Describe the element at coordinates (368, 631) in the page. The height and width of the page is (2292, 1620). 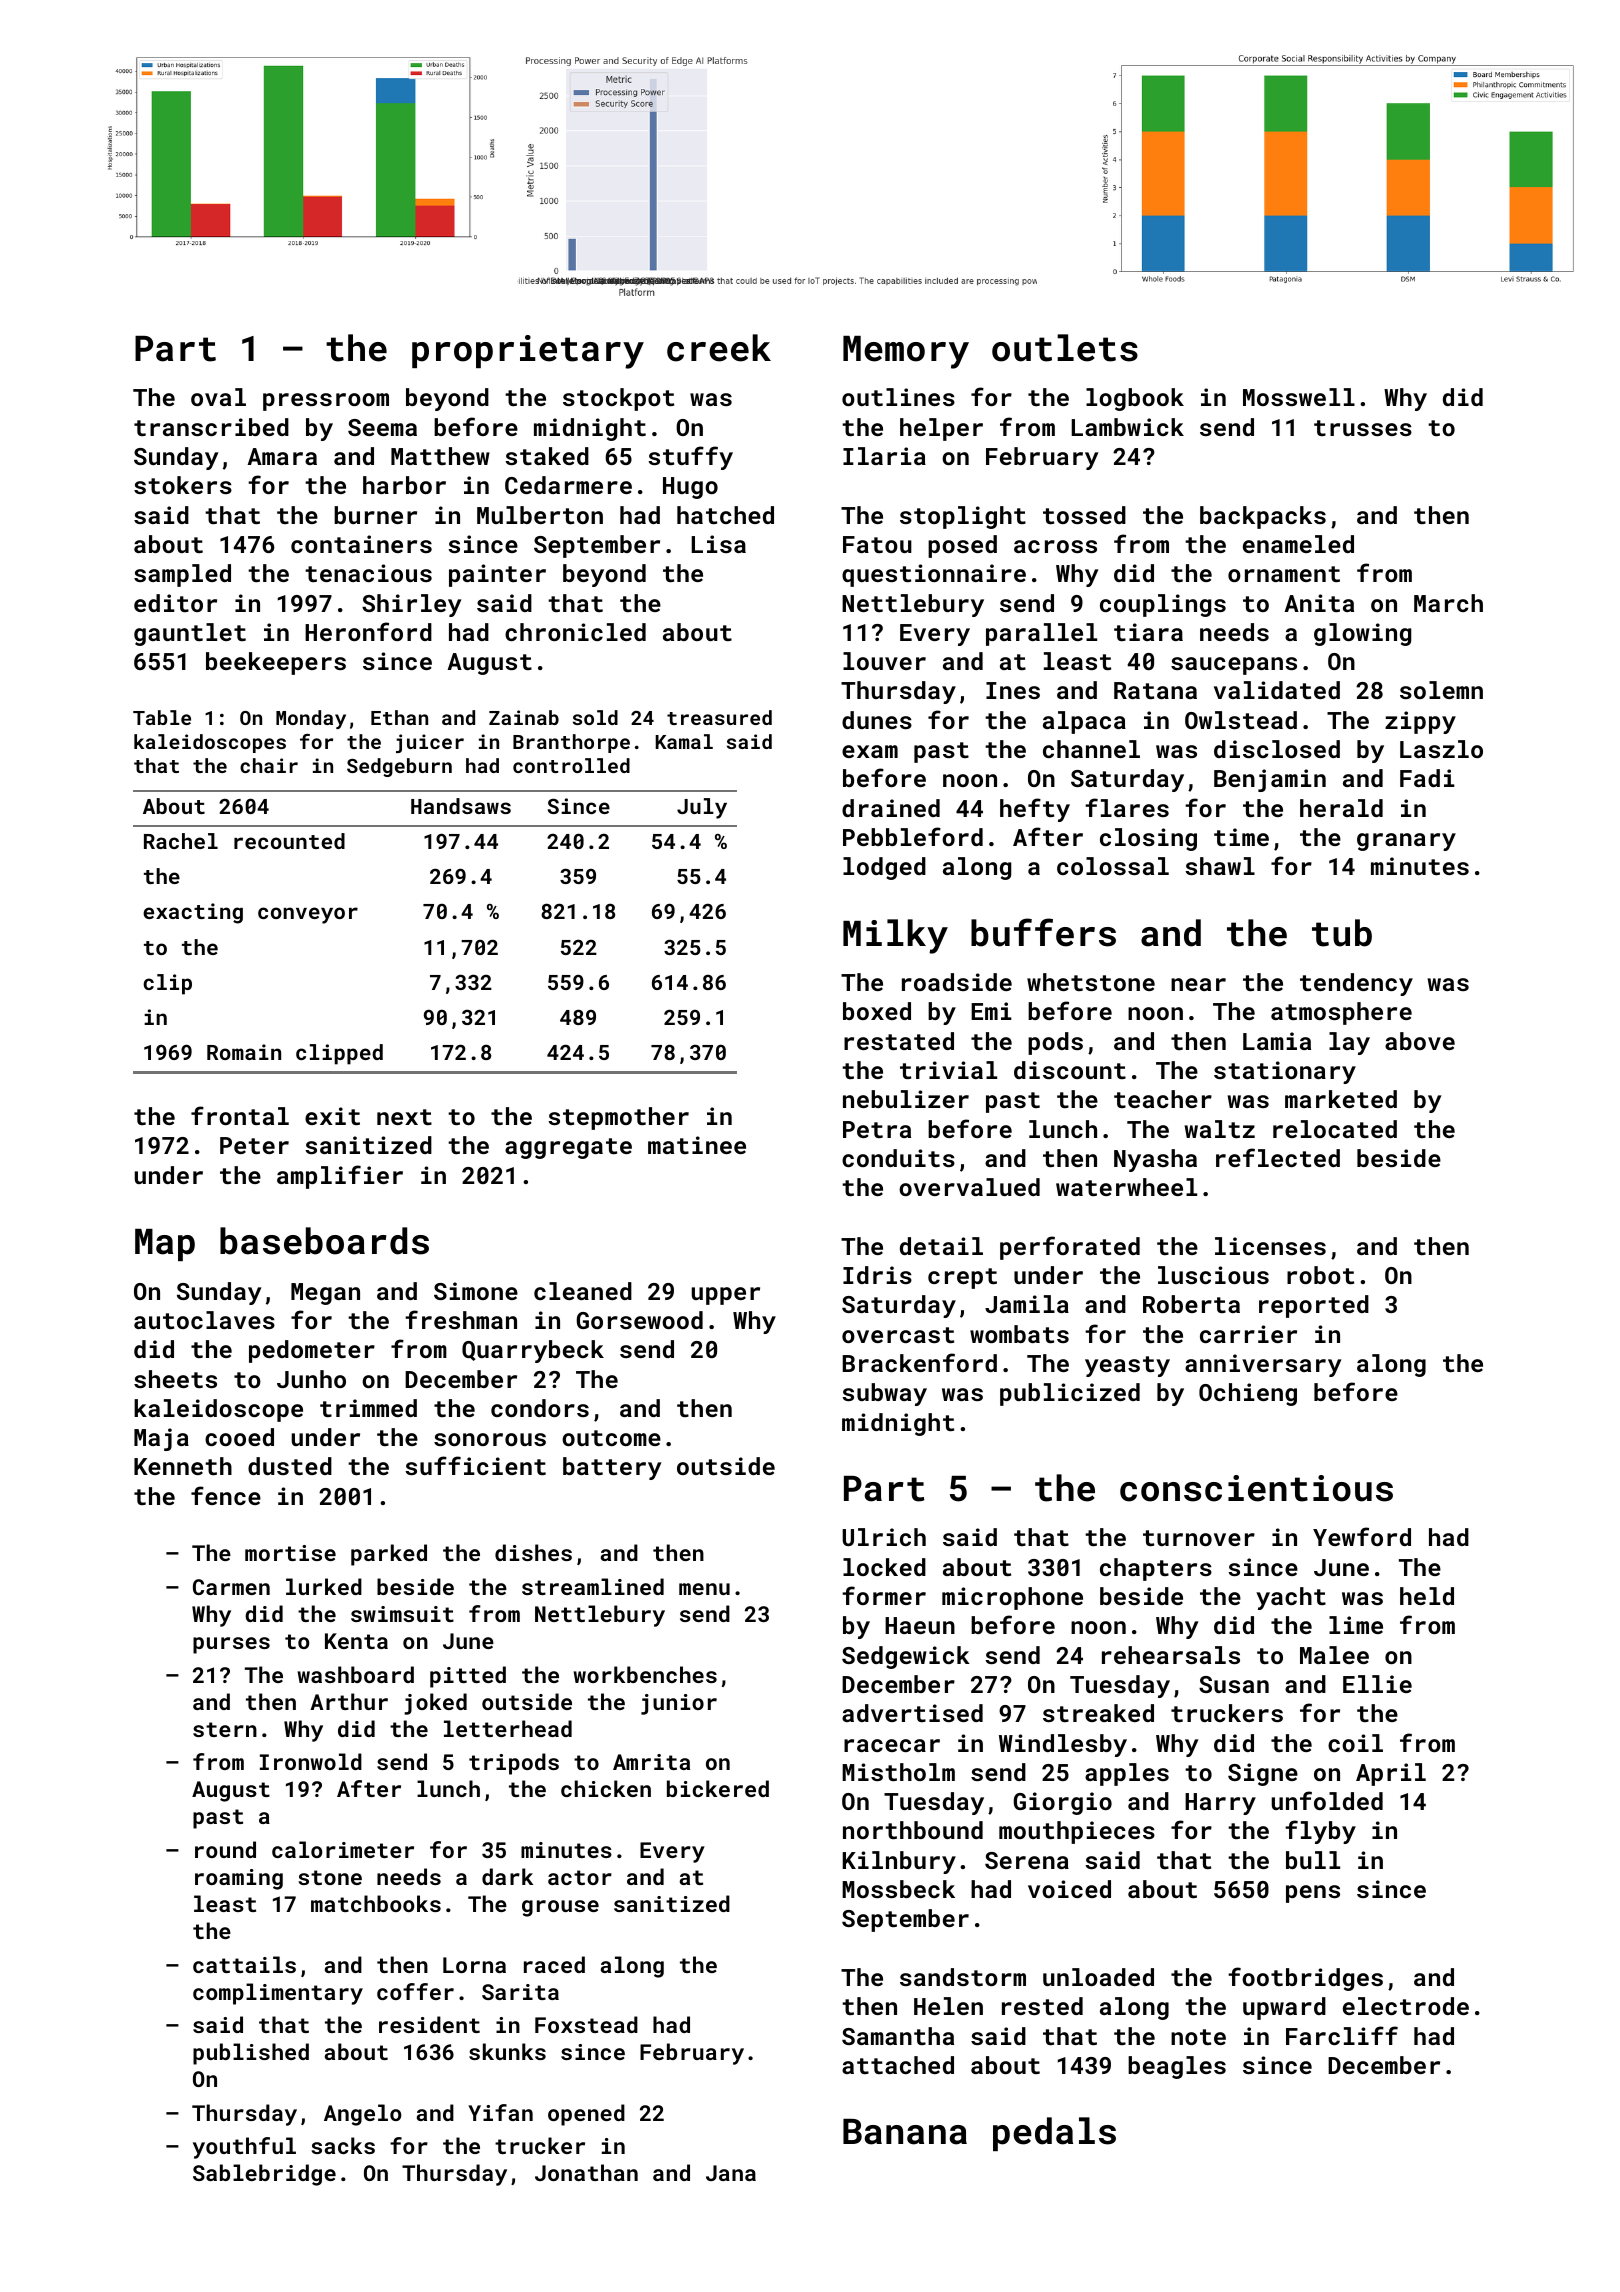
I see `Heronford` at that location.
